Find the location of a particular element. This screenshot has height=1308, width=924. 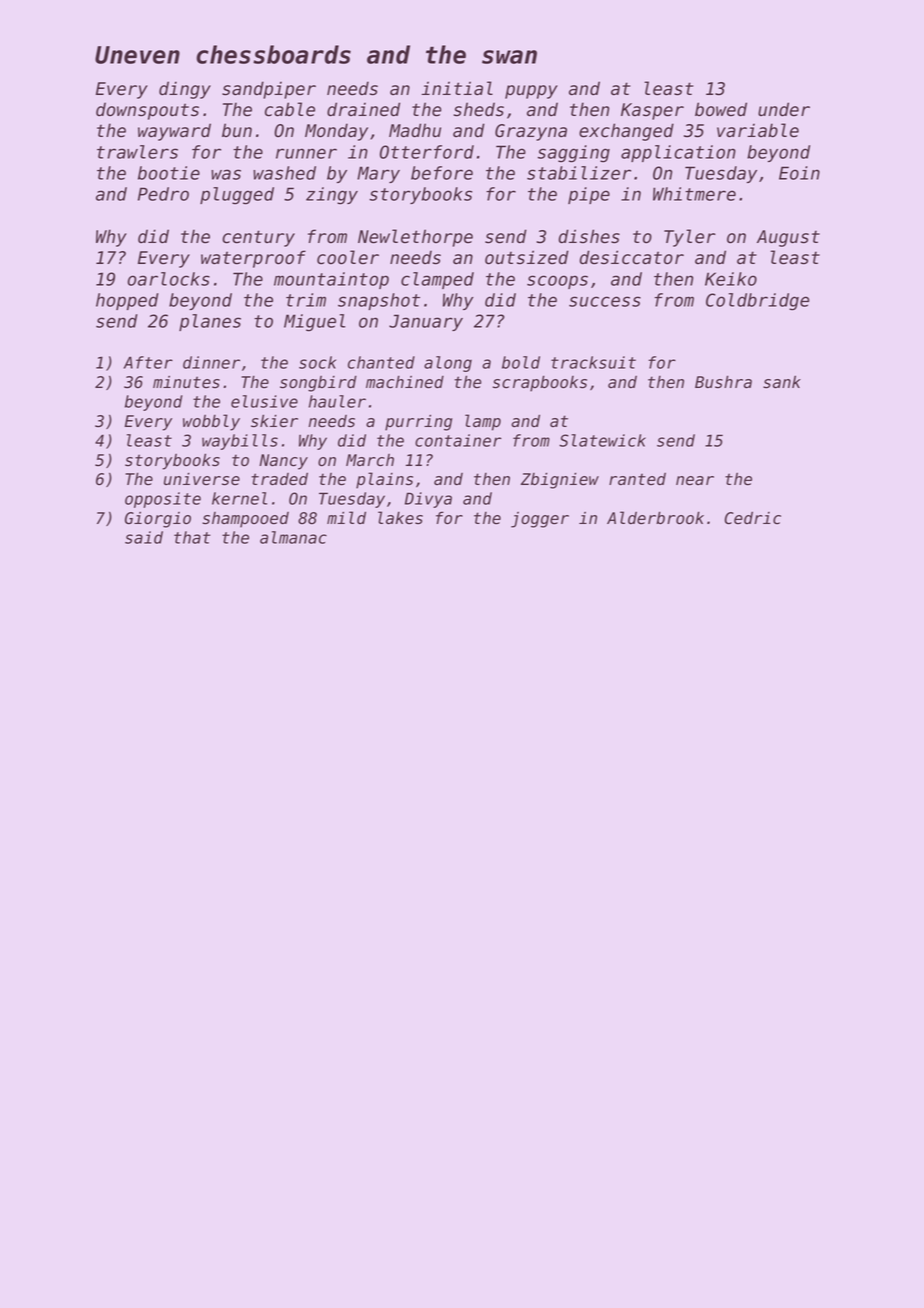

Uneven is located at coordinates (137, 55).
